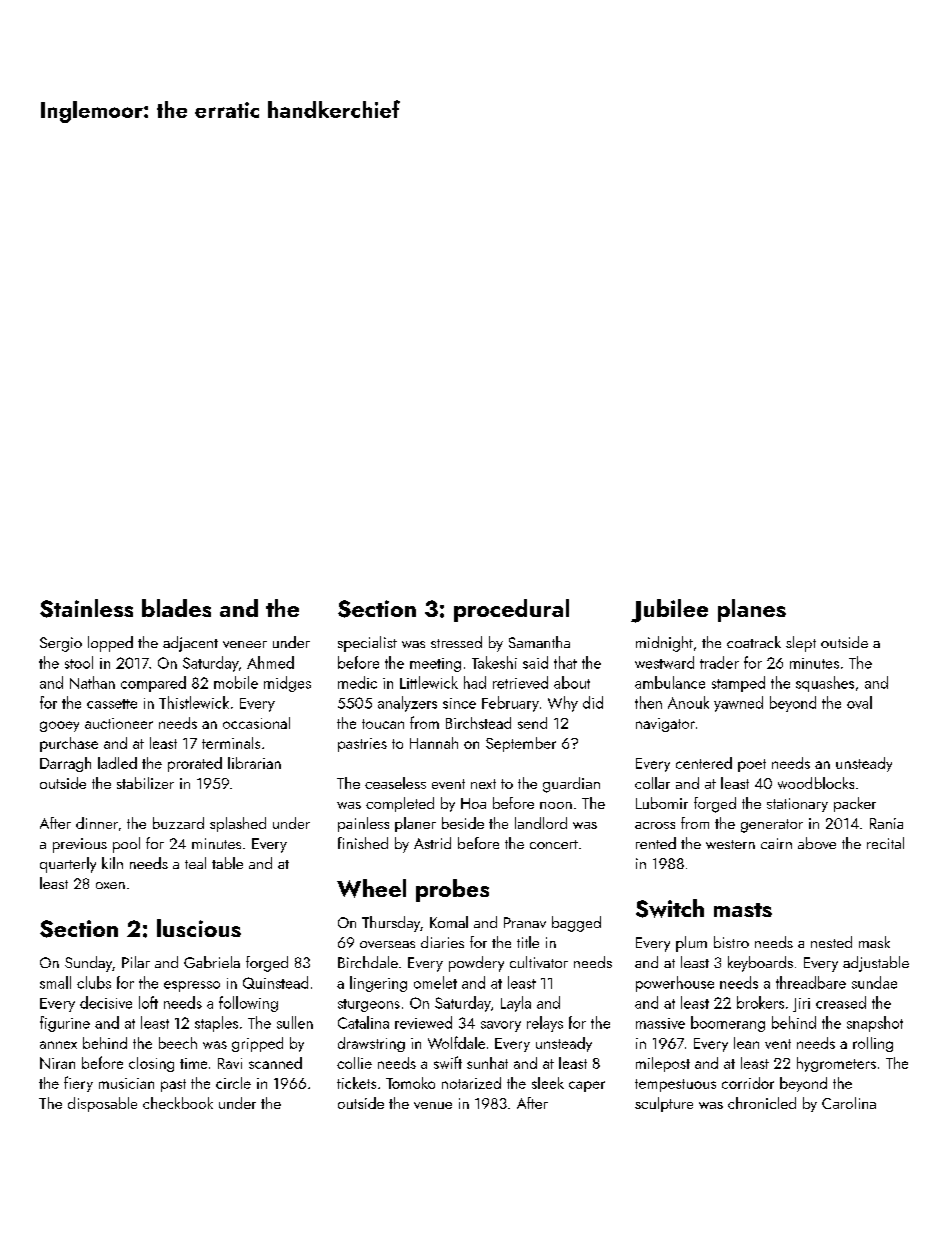  What do you see at coordinates (731, 942) in the screenshot?
I see `bistro` at bounding box center [731, 942].
